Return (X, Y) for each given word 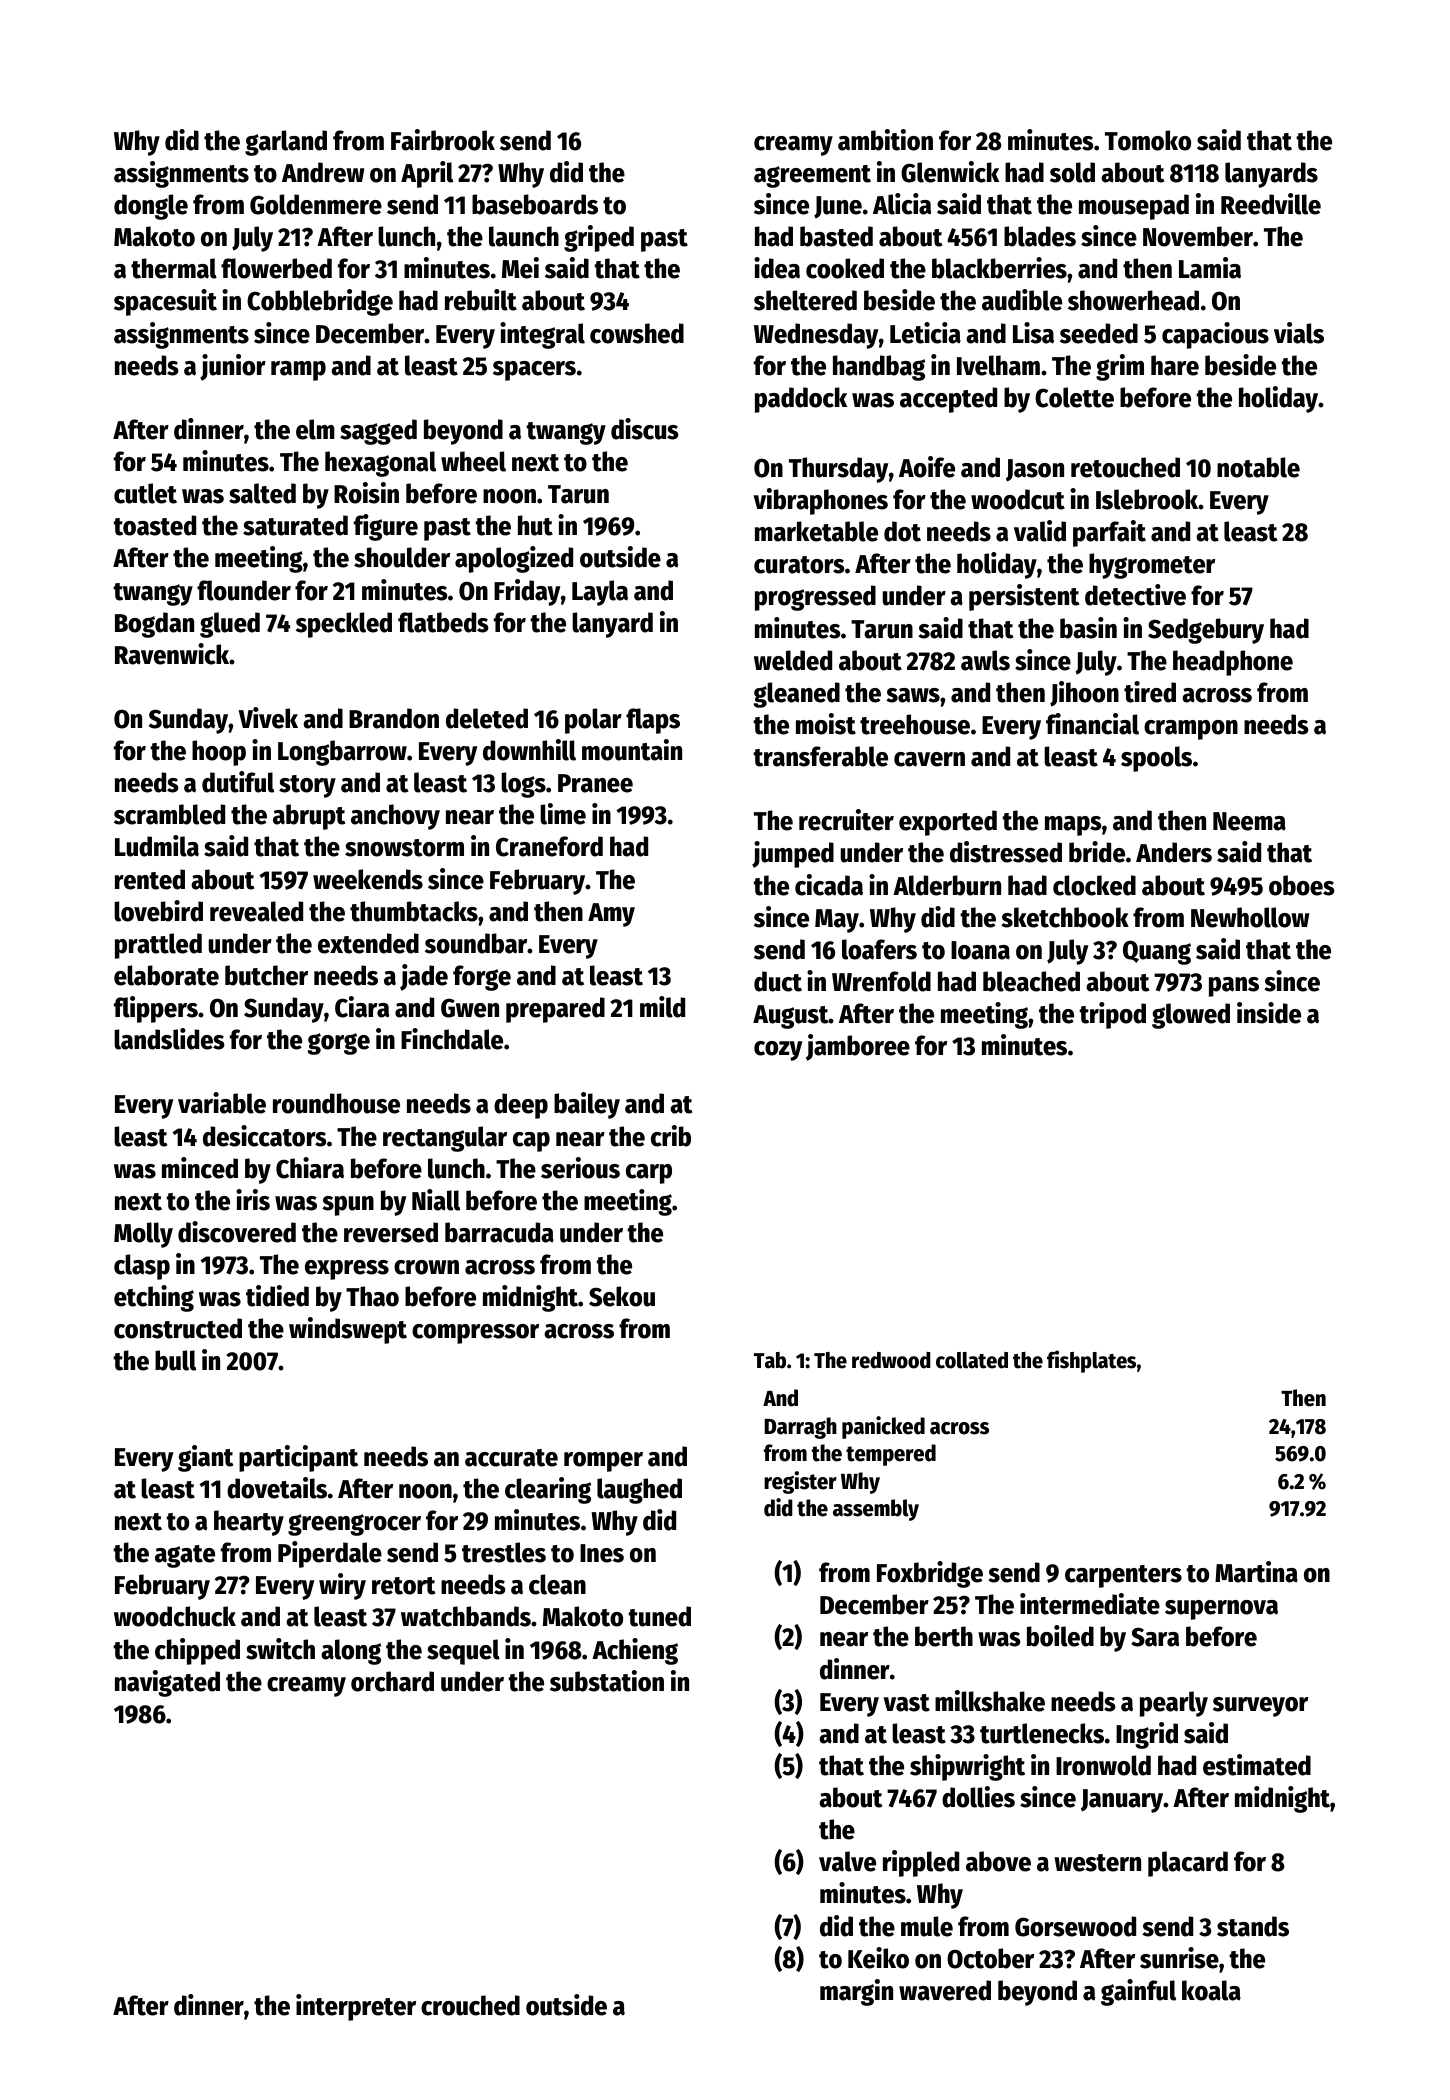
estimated (1257, 1765)
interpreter (356, 2007)
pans (1234, 987)
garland (286, 143)
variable (222, 1103)
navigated (167, 1683)
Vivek (268, 718)
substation (607, 1681)
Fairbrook (443, 140)
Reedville (1271, 204)
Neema (1249, 821)
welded (793, 660)
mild (662, 1007)
